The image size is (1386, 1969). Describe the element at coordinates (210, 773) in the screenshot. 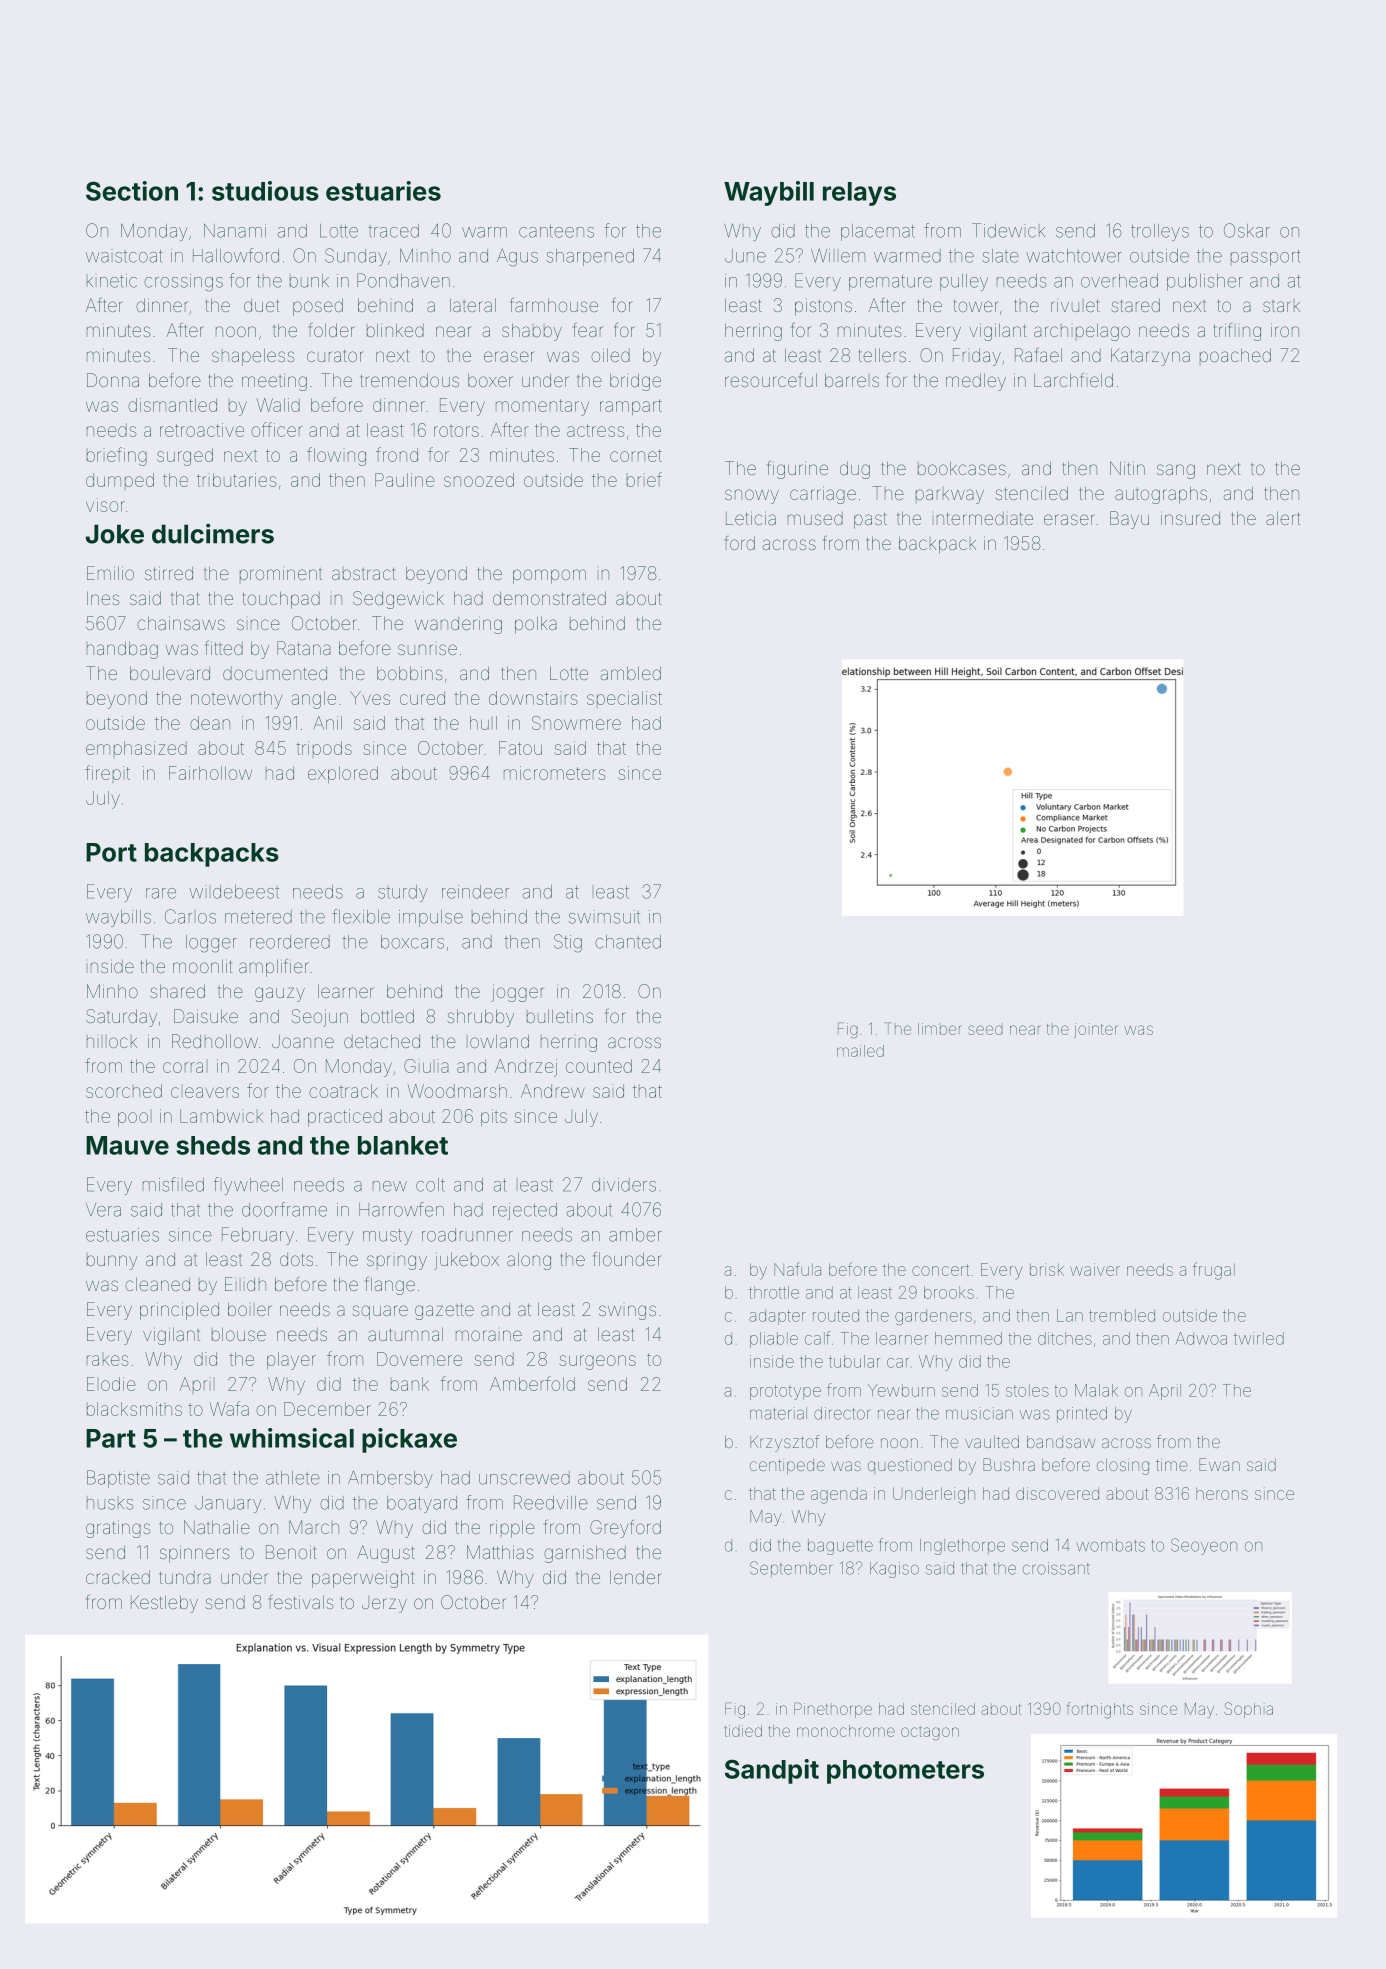

I see `Fairhollow` at that location.
